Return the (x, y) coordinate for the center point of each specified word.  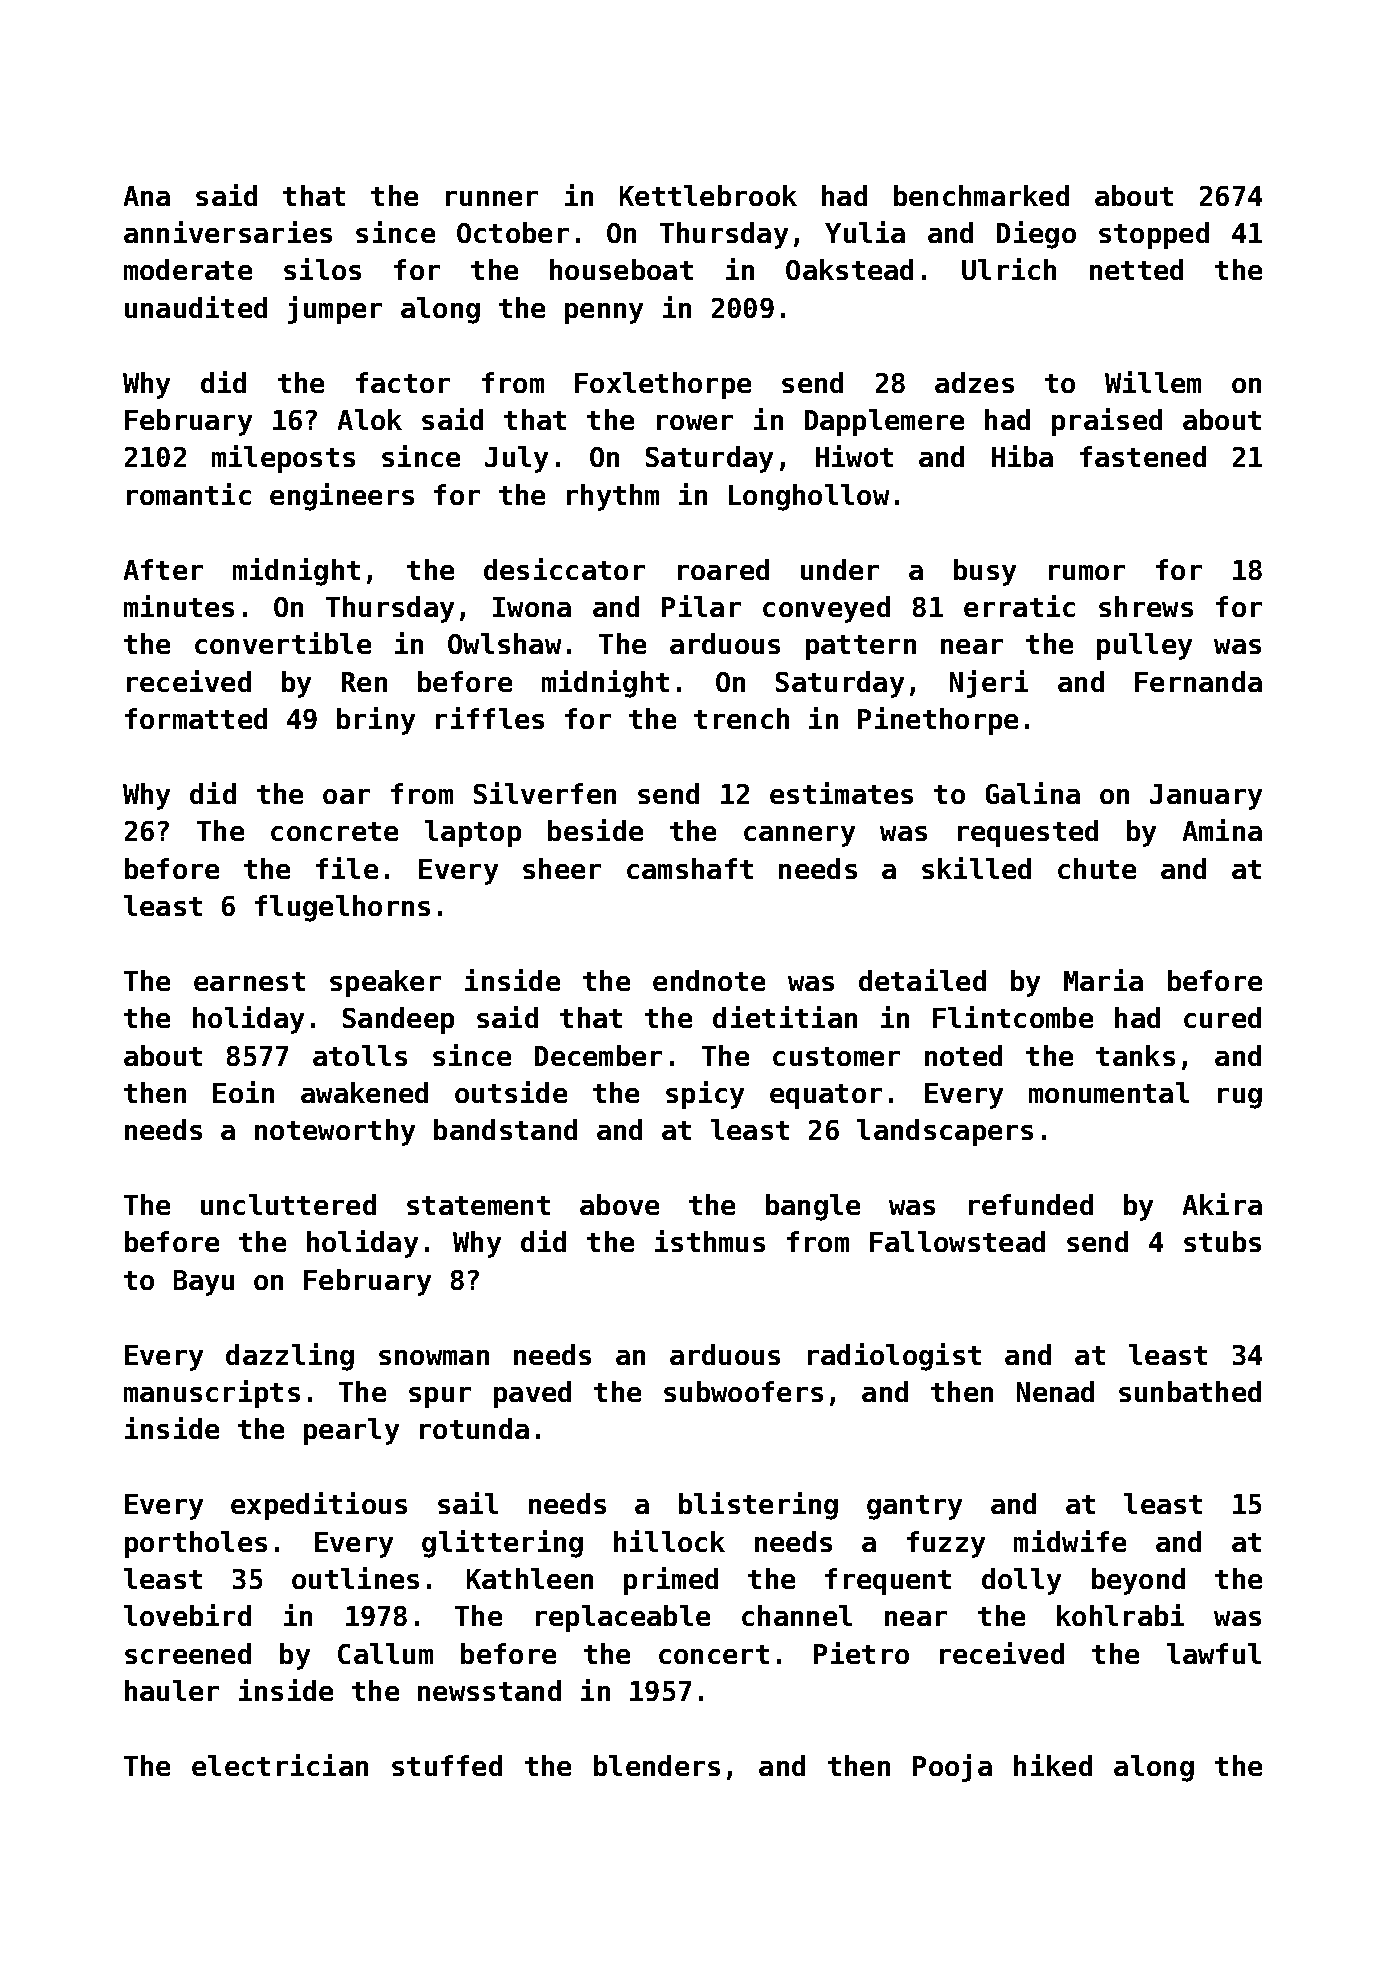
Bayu (204, 1283)
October (513, 232)
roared (723, 569)
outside (511, 1092)
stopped (1154, 235)
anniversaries (228, 232)
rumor (1087, 572)
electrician (280, 1765)
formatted (196, 718)
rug (1240, 1098)
